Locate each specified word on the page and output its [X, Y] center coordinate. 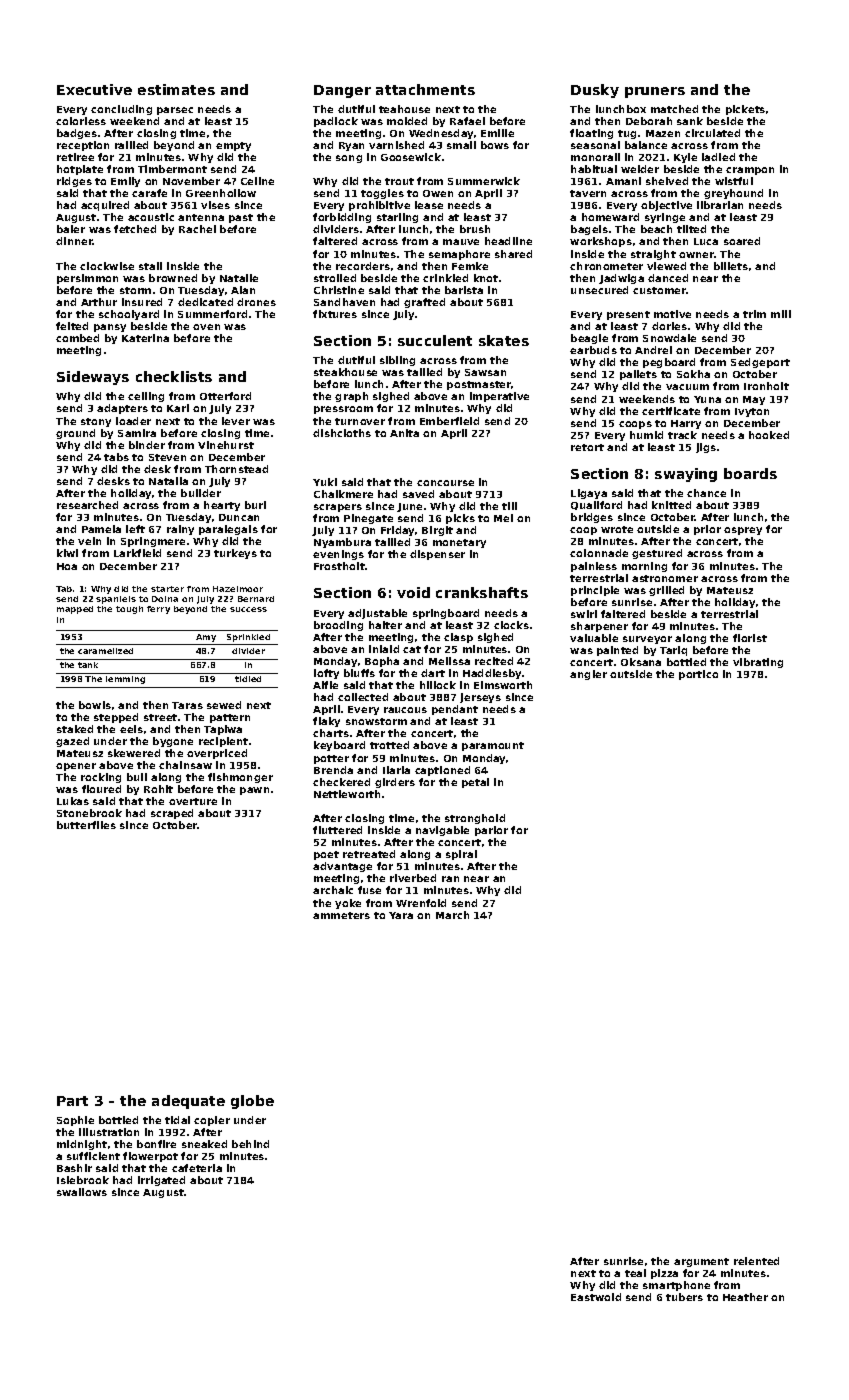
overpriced [217, 754]
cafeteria [197, 1168]
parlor [491, 831]
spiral [461, 855]
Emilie [497, 133]
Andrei [653, 350]
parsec [175, 111]
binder [147, 445]
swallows [82, 1192]
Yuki [325, 482]
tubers [684, 1297]
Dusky [595, 91]
